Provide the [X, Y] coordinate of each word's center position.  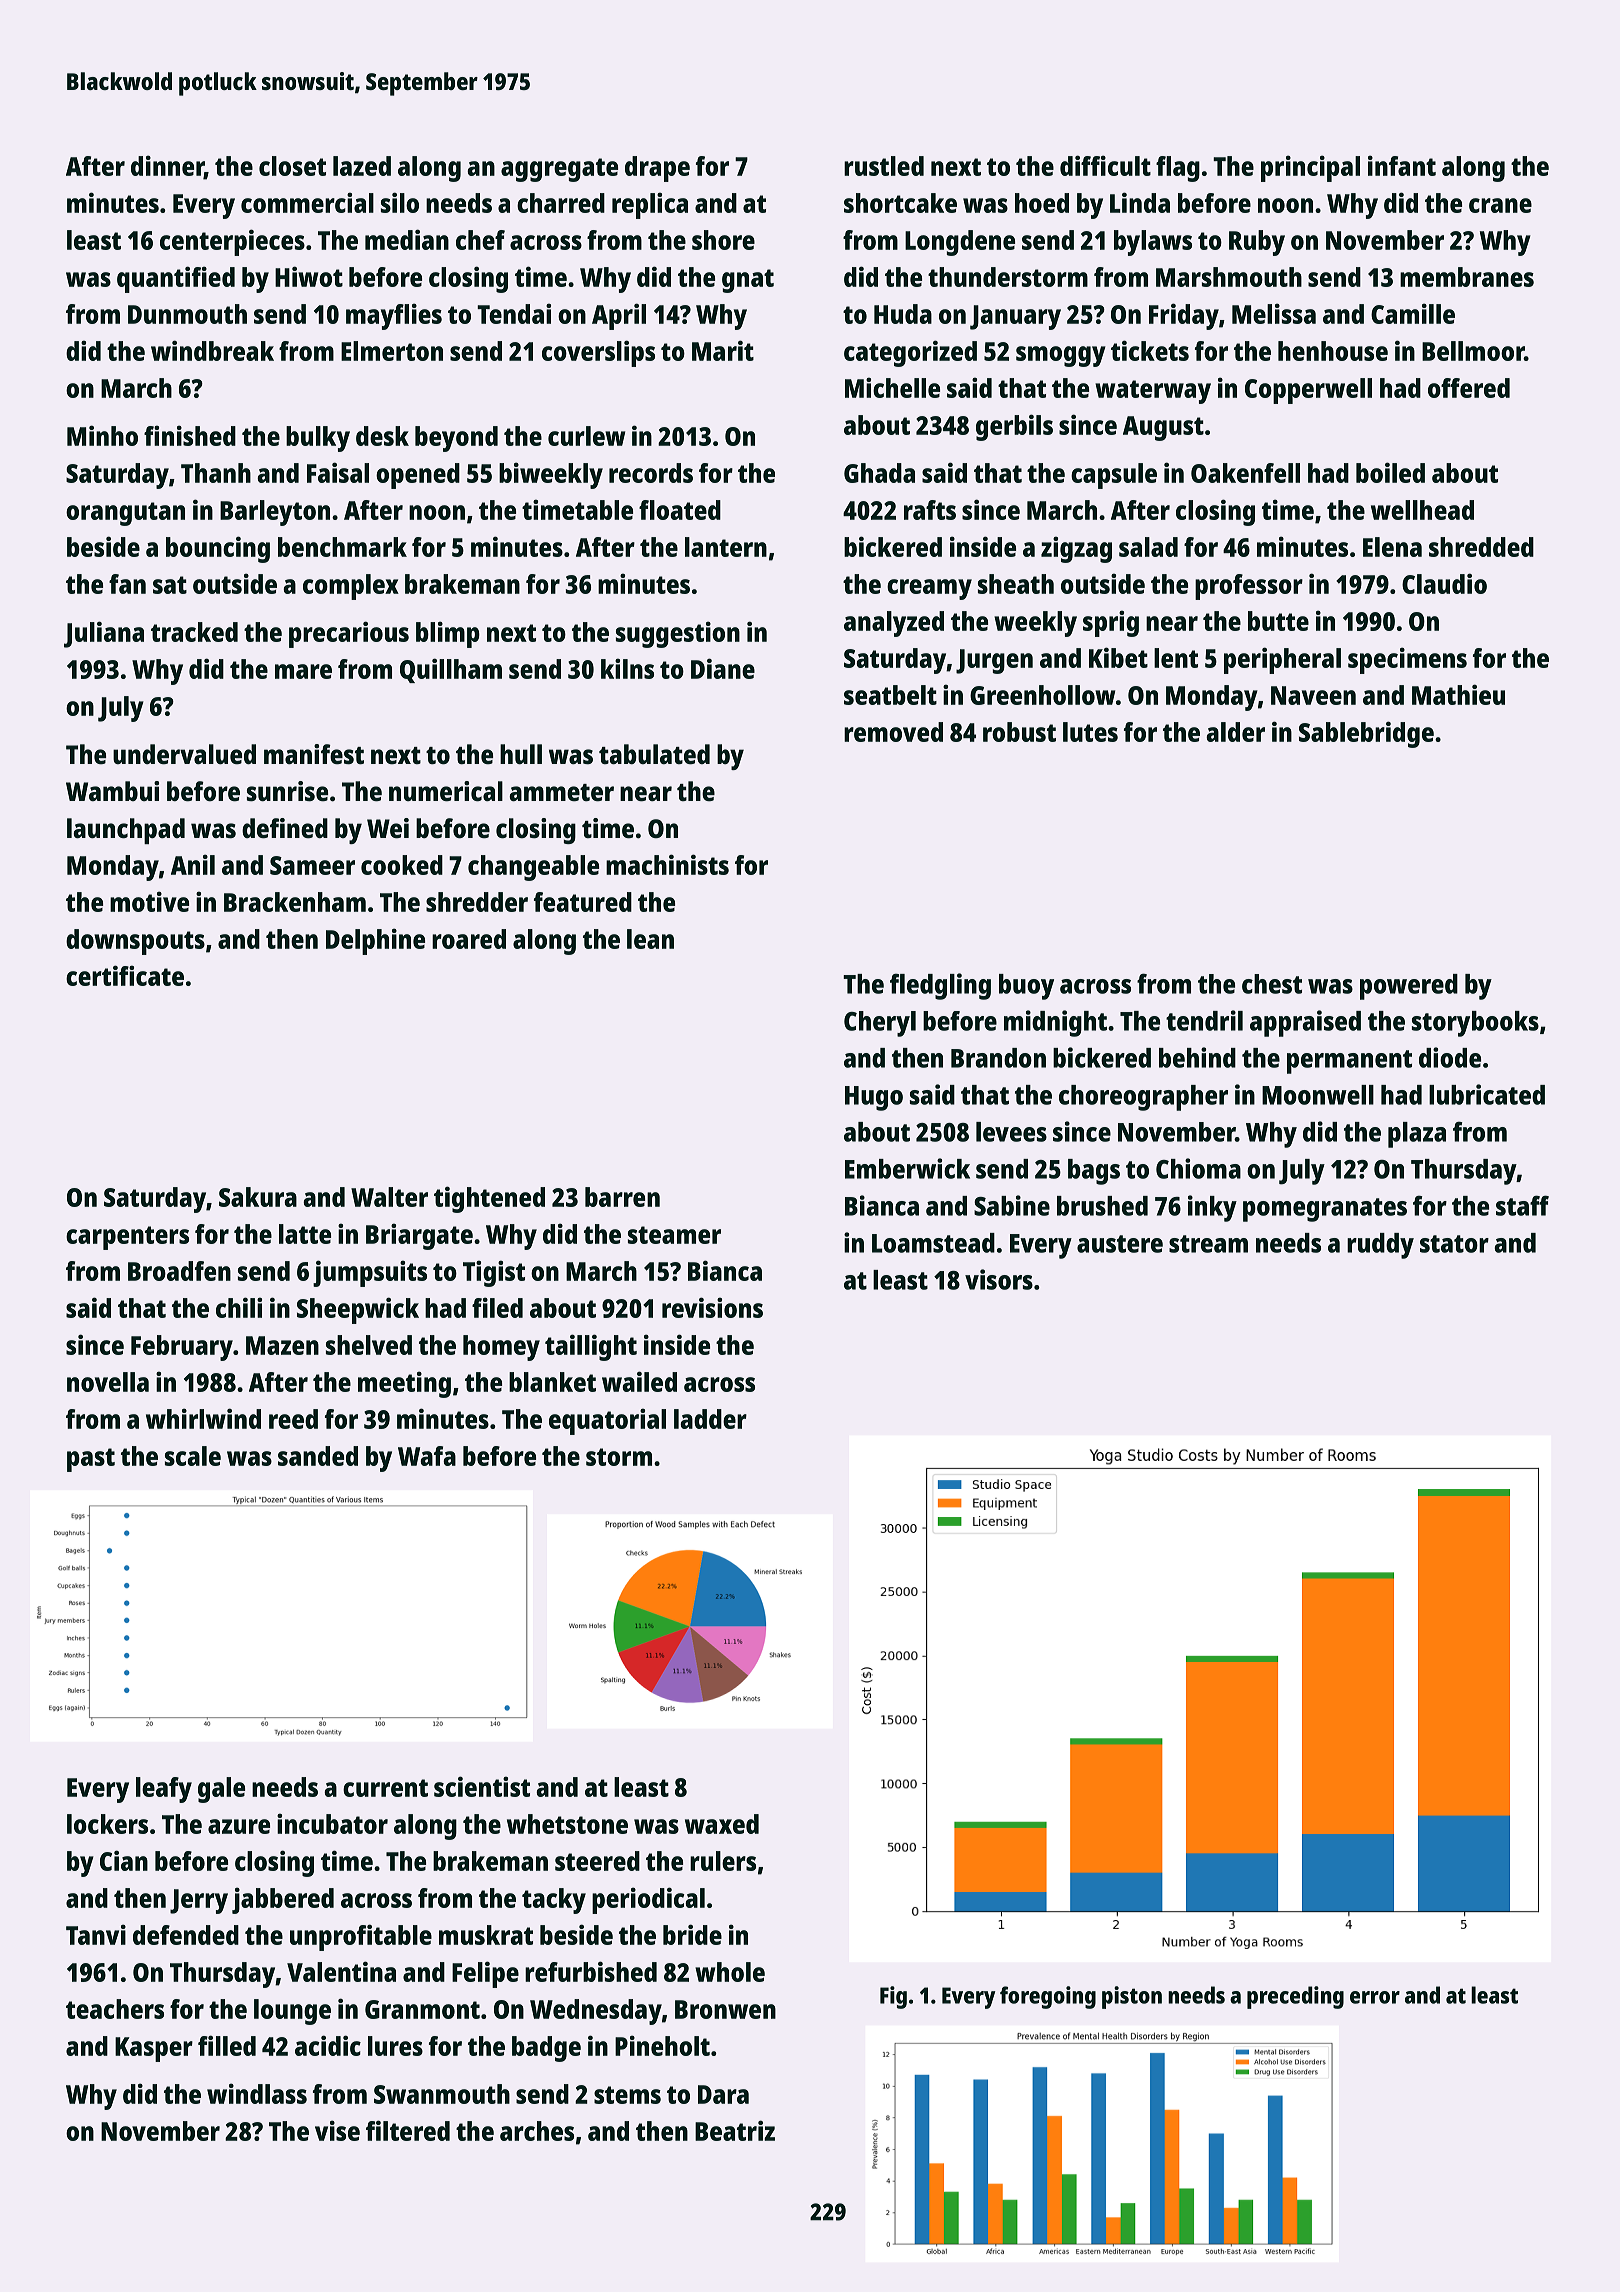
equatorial [607, 1421]
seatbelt [890, 695]
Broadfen [179, 1271]
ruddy [1380, 1246]
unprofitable [361, 1937]
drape [657, 169]
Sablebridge [1366, 734]
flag [1178, 169]
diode [1450, 1057]
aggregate [559, 170]
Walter [389, 1197]
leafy [164, 1790]
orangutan [125, 514]
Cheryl [880, 1024]
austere [1120, 1244]
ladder [710, 1419]
